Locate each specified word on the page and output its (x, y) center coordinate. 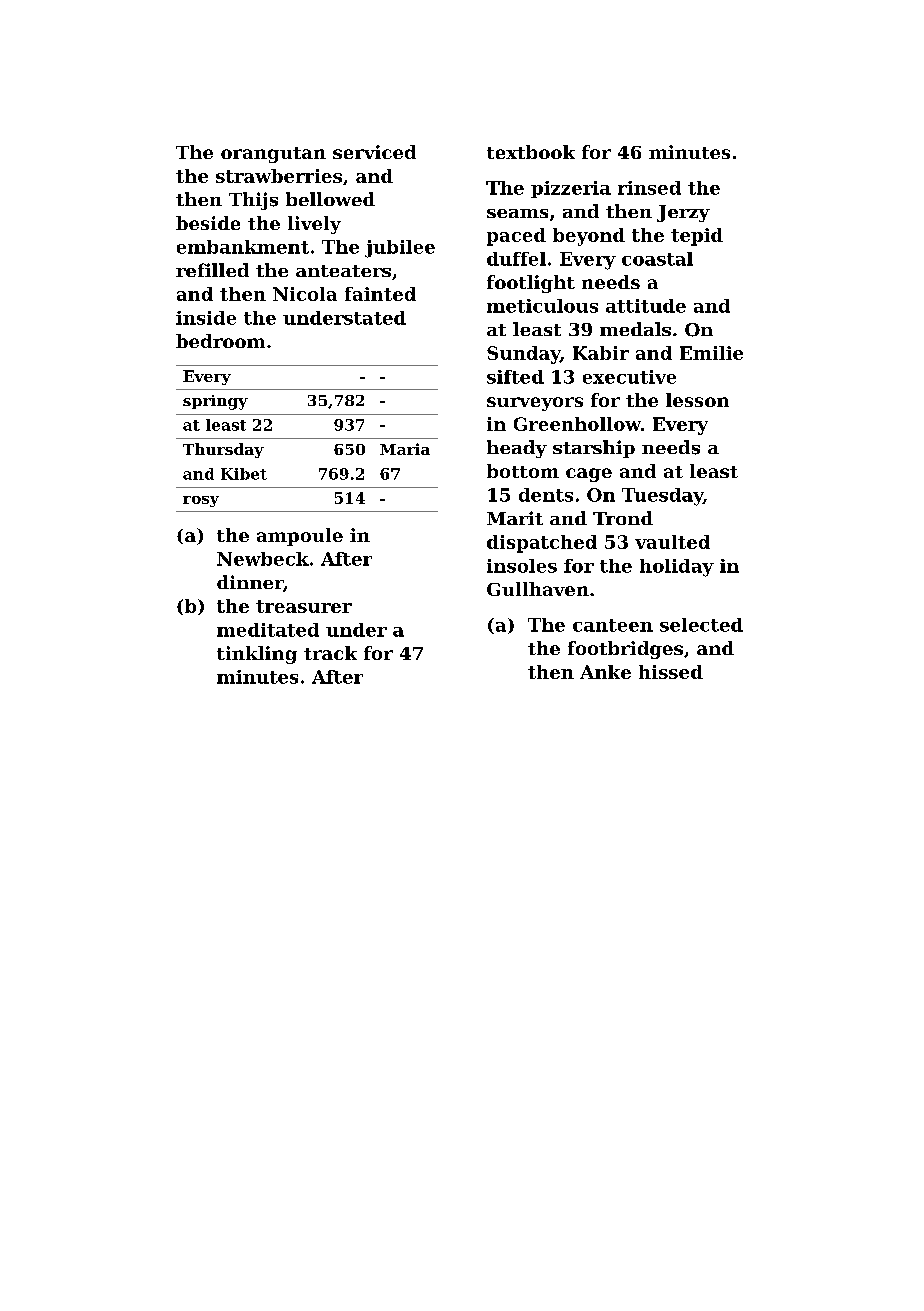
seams (517, 213)
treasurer (304, 606)
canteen (613, 625)
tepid (697, 237)
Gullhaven (538, 589)
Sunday (523, 355)
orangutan (273, 155)
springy (215, 402)
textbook (531, 152)
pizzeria (571, 189)
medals (635, 329)
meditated (268, 630)
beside (208, 223)
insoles (522, 566)
